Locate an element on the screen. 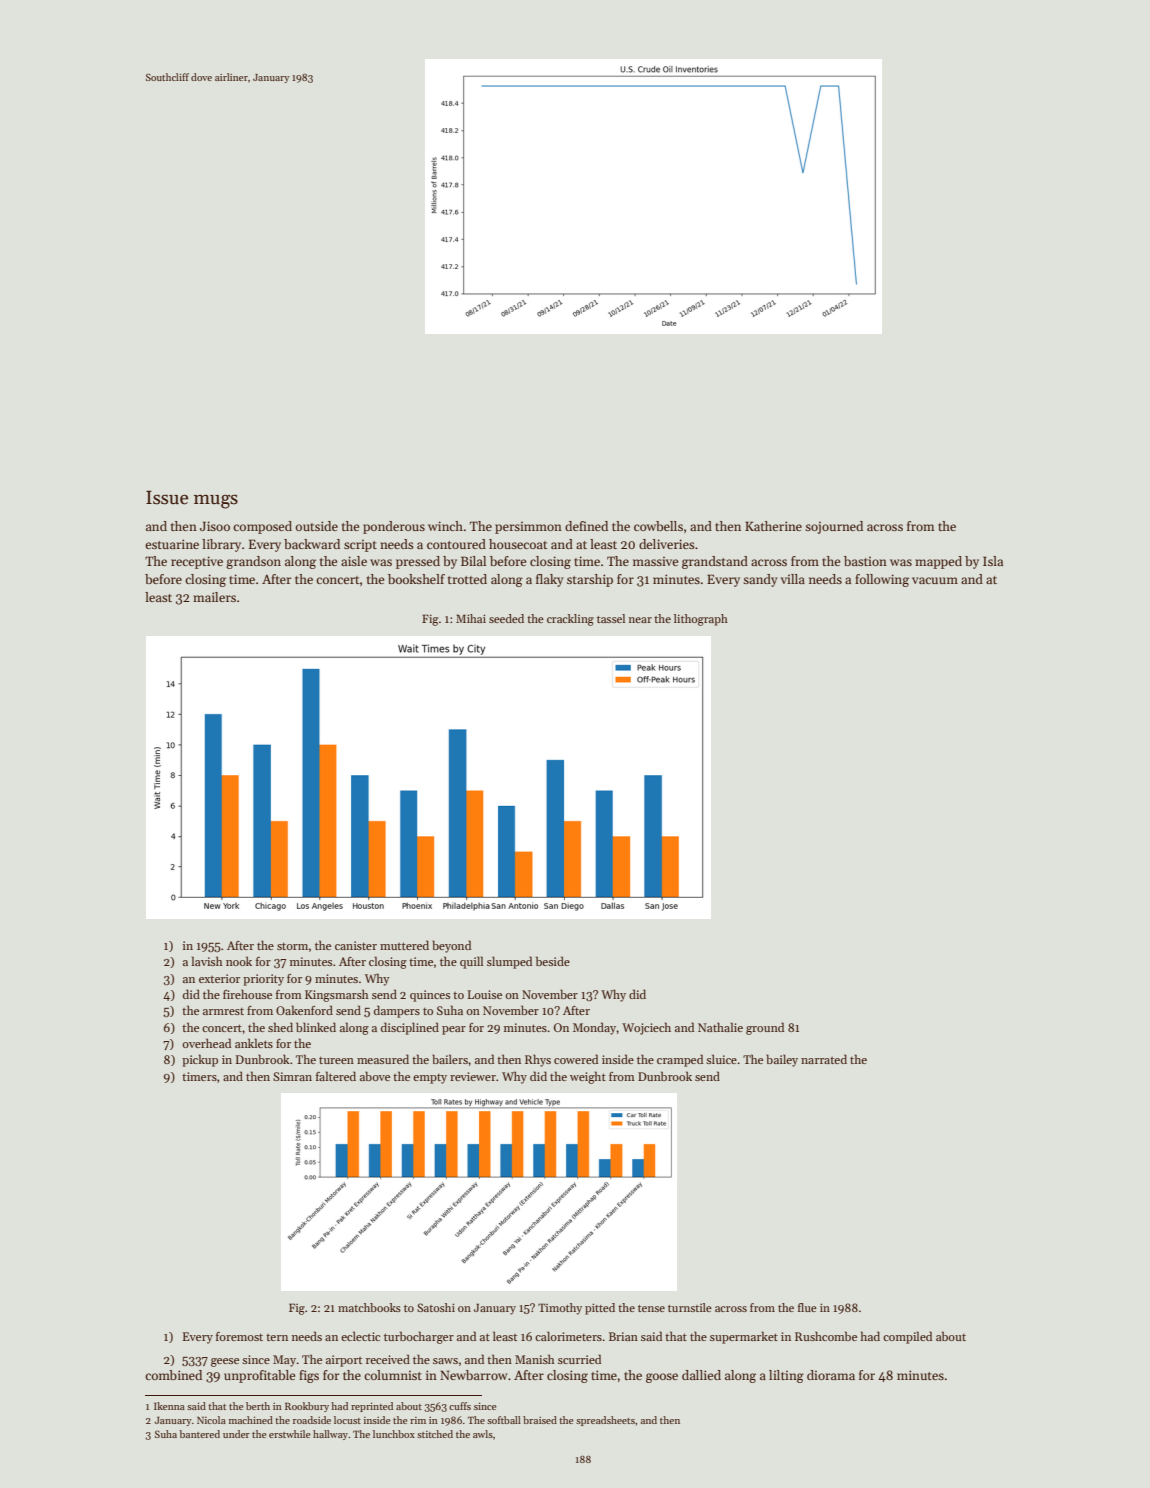  Isla is located at coordinates (993, 561).
